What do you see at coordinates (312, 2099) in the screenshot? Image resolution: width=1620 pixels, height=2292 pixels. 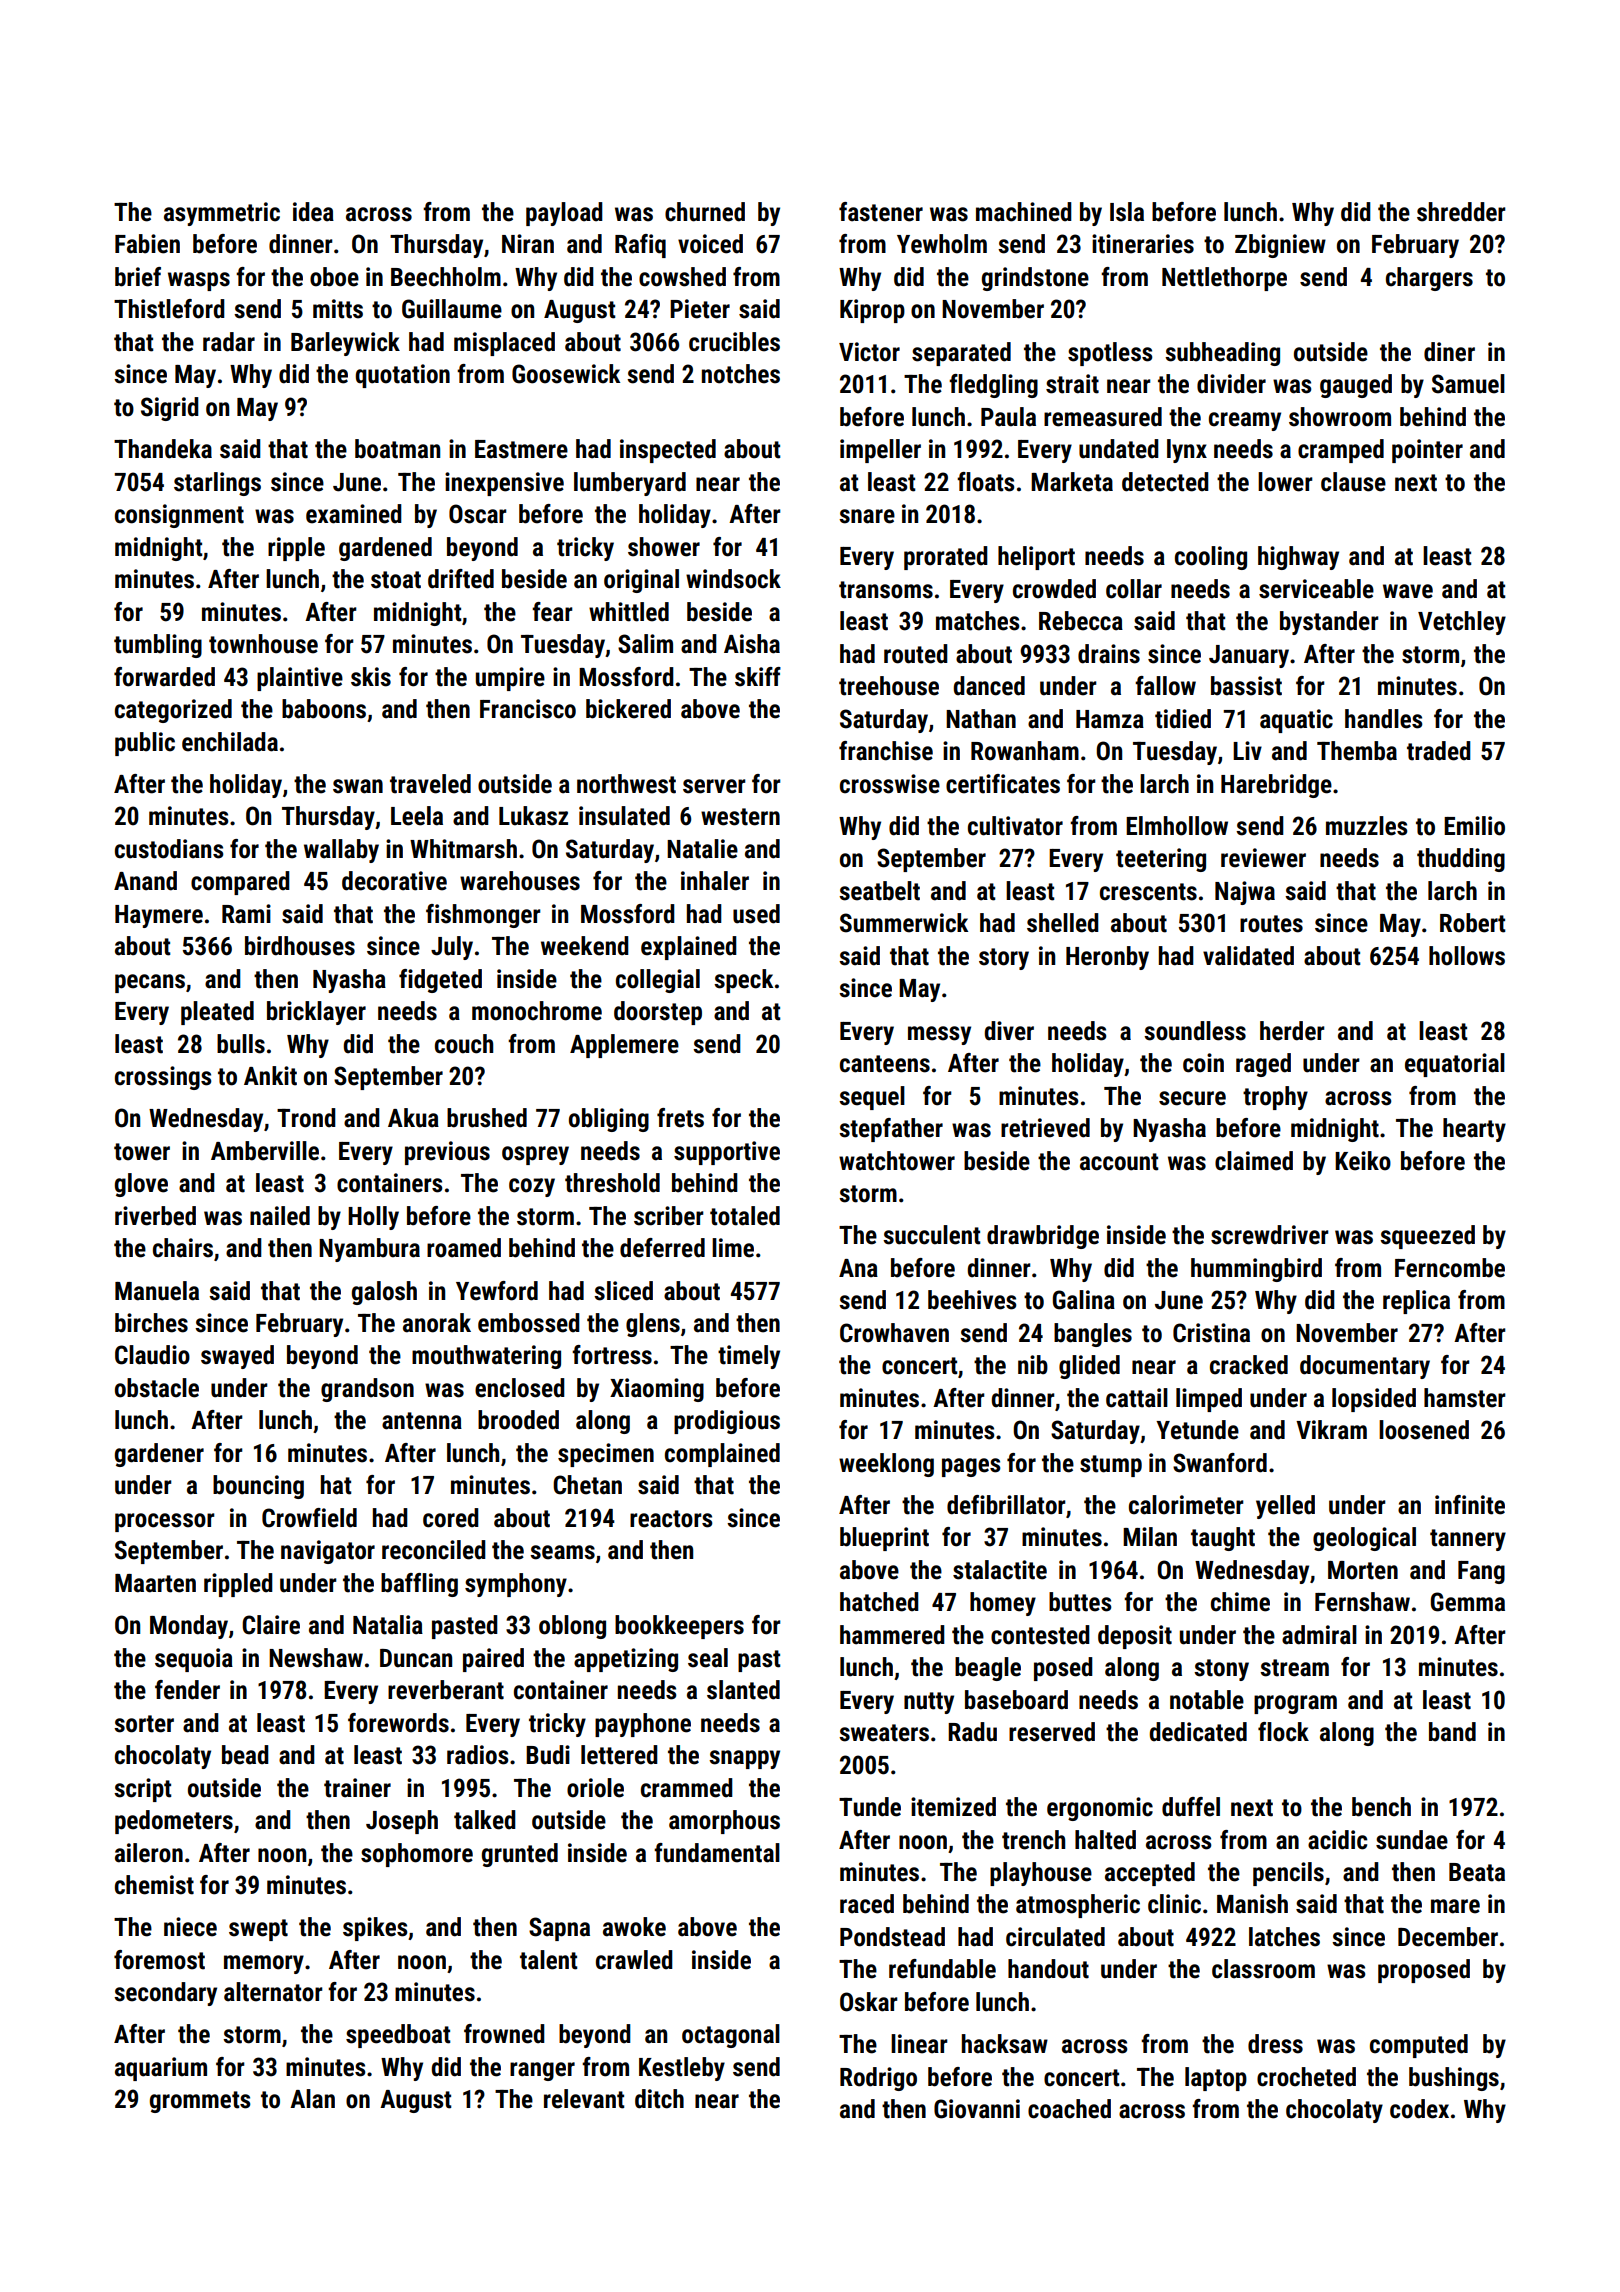 I see `Alan` at bounding box center [312, 2099].
